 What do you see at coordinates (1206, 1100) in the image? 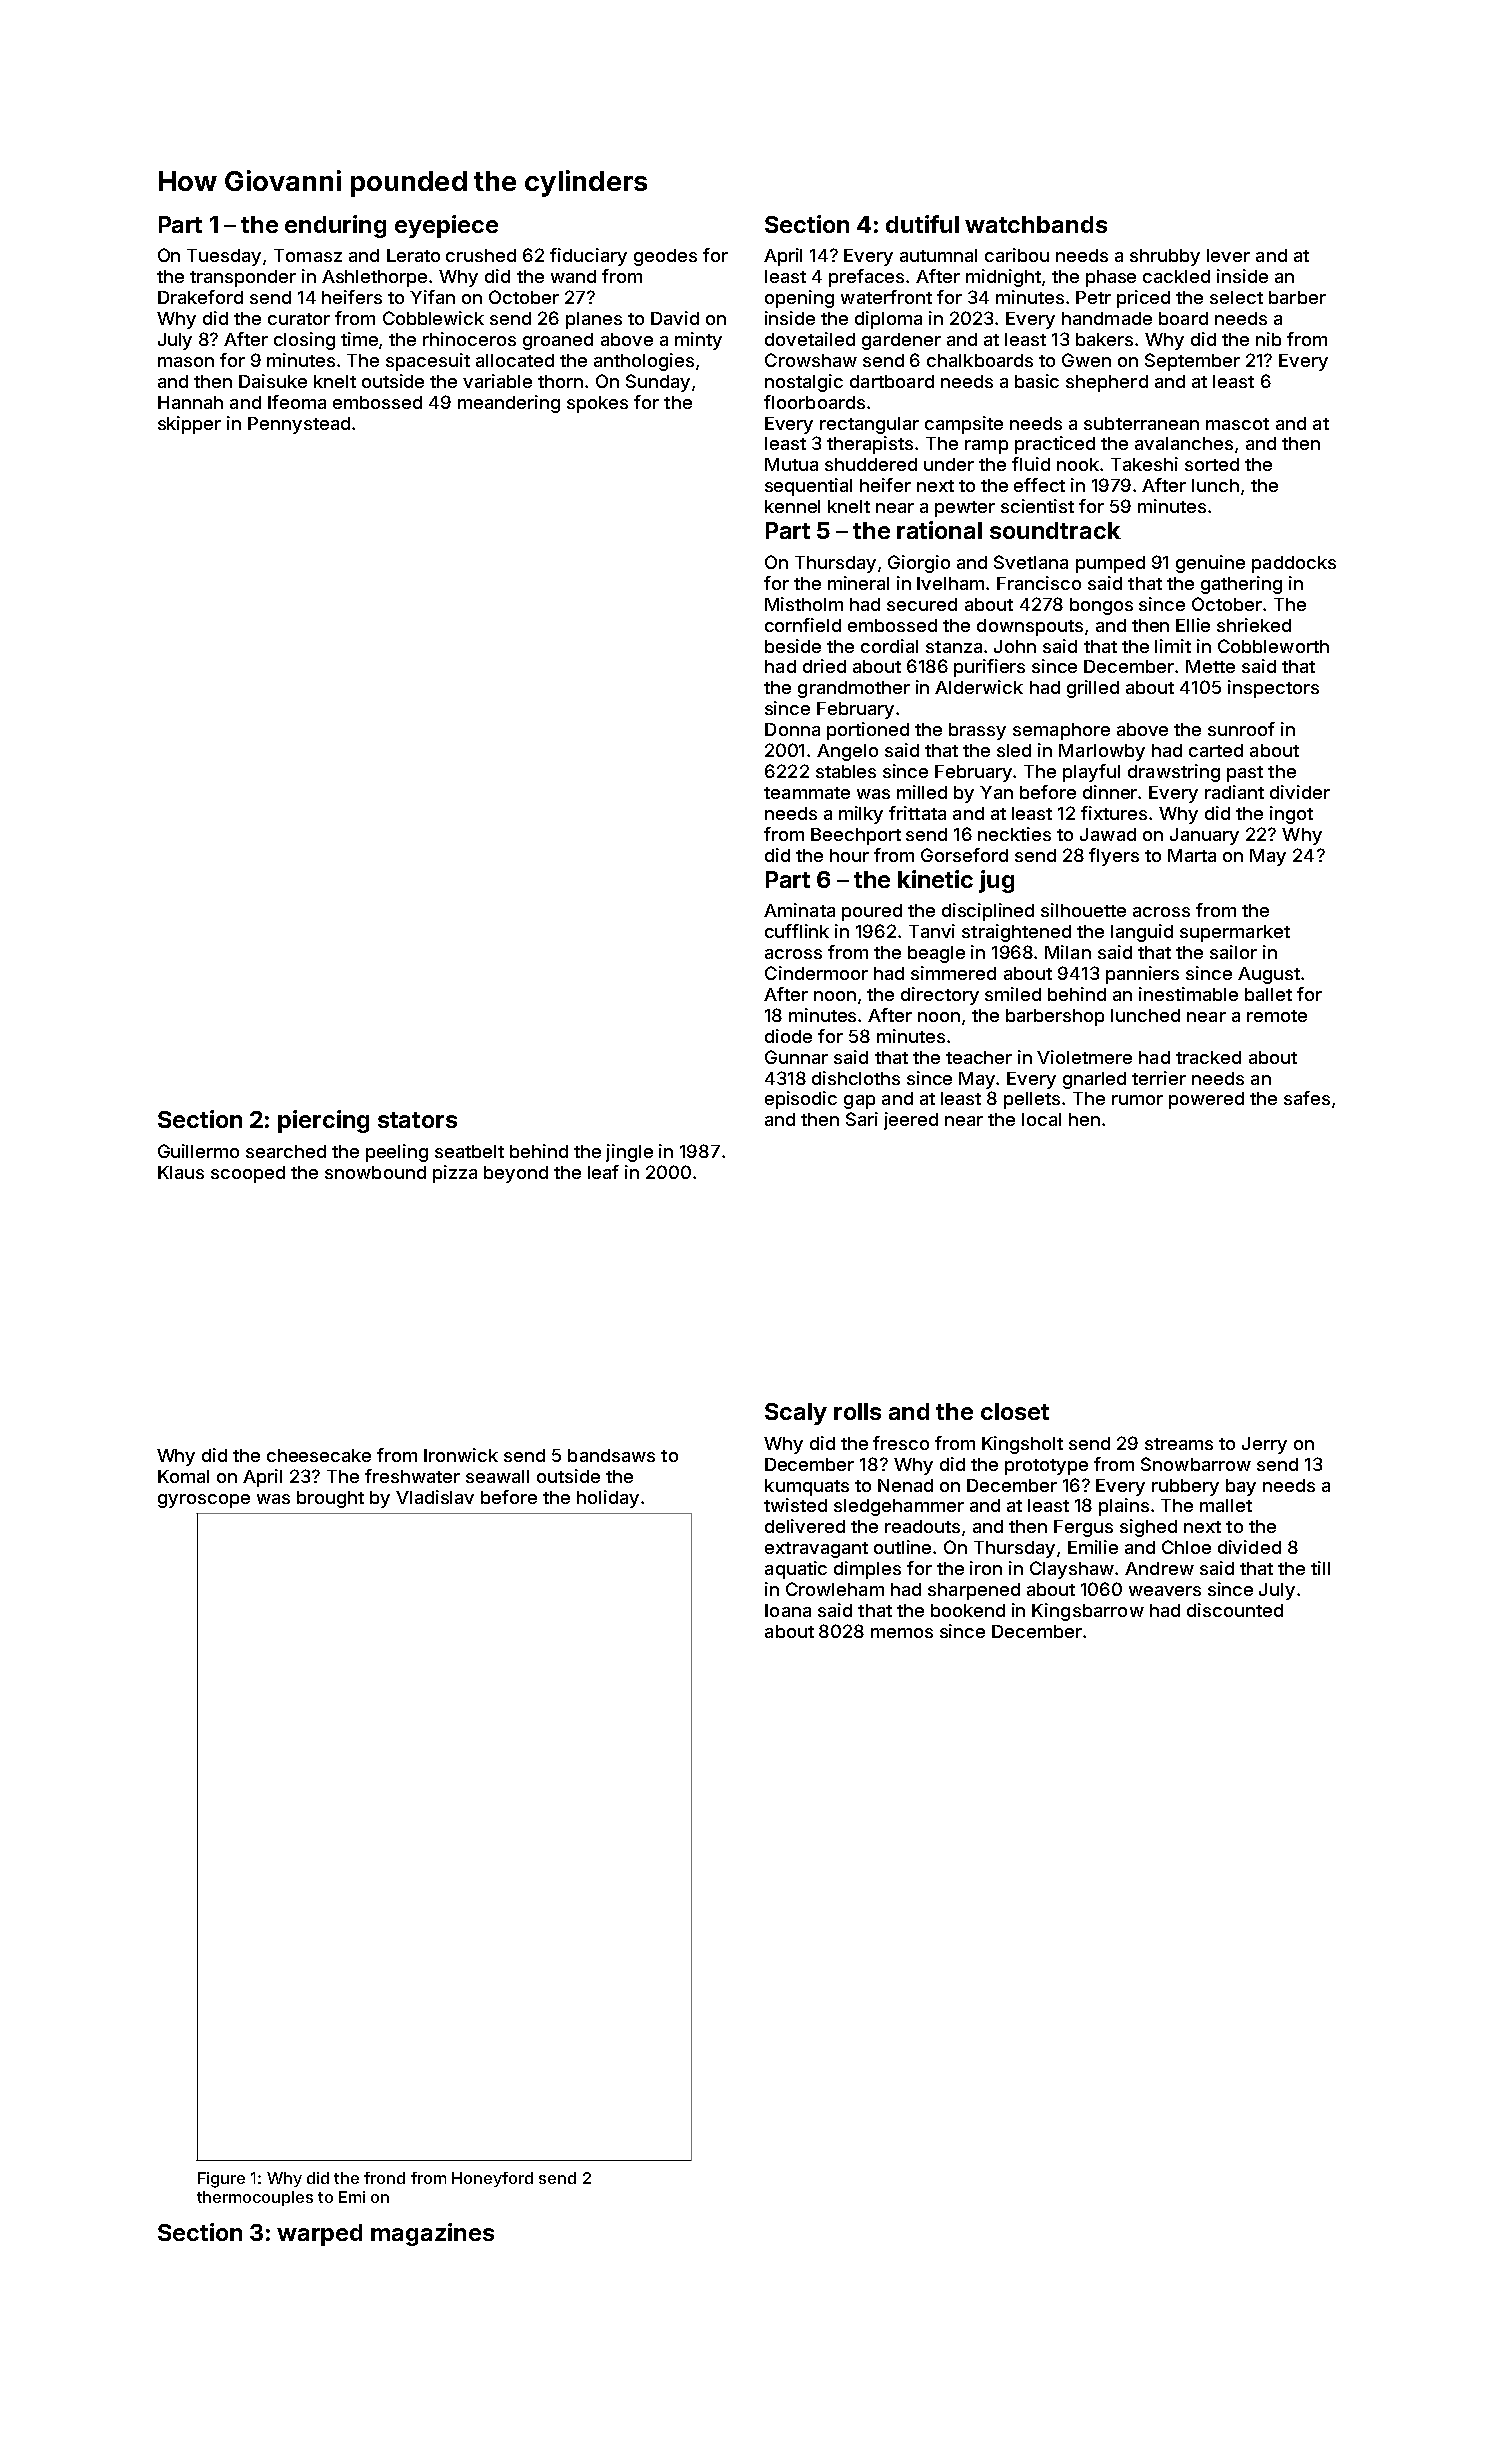
I see `powered` at bounding box center [1206, 1100].
